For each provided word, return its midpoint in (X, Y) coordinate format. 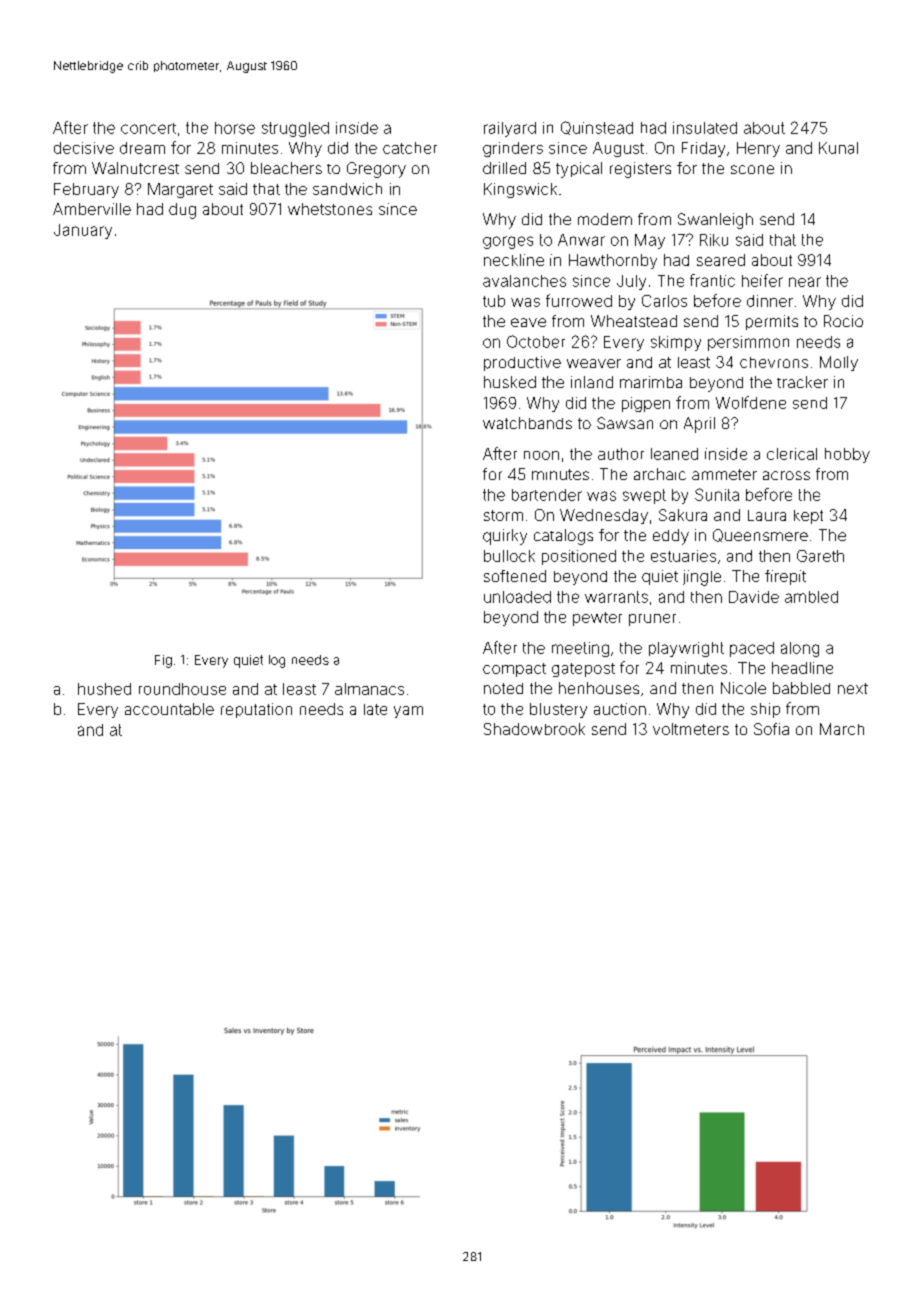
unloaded (517, 597)
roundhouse (182, 689)
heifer (762, 280)
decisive (84, 148)
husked (510, 382)
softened (515, 576)
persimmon (748, 343)
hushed (104, 689)
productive (522, 363)
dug (182, 211)
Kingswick (520, 190)
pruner (652, 620)
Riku (714, 240)
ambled (811, 597)
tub (494, 301)
